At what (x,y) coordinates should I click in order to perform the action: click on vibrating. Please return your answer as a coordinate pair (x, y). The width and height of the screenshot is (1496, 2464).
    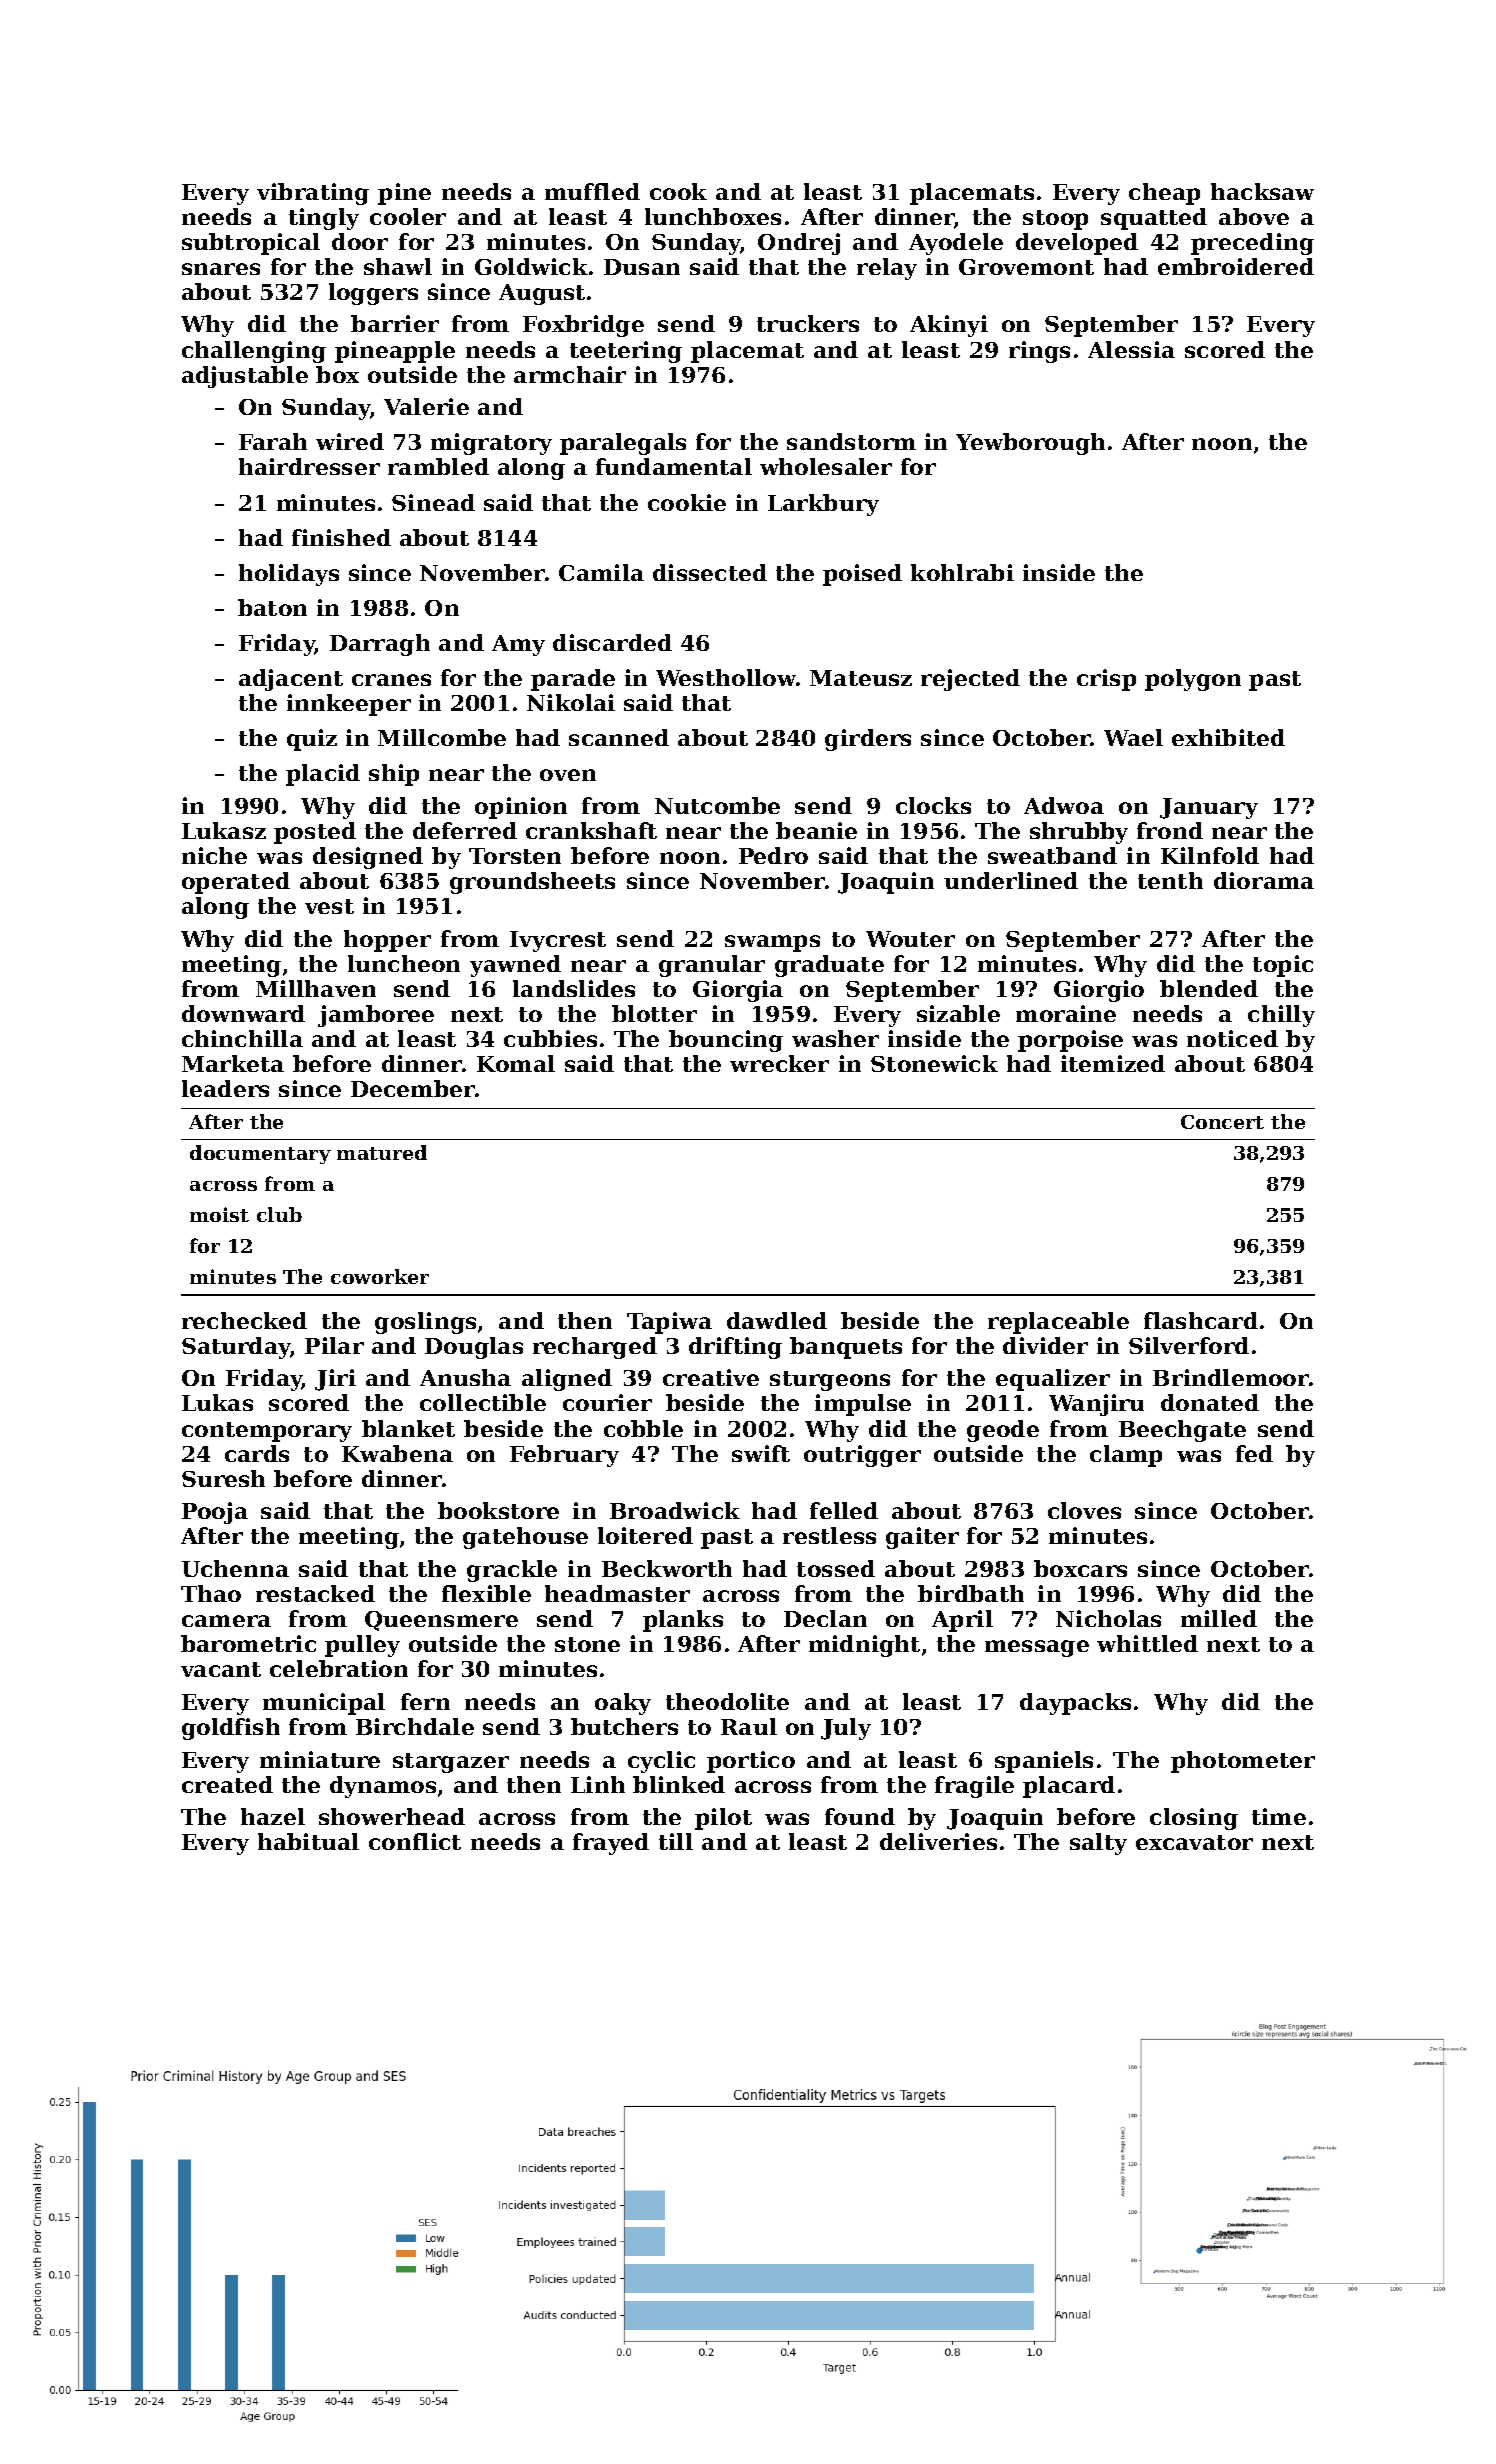
    Looking at the image, I should click on (313, 194).
